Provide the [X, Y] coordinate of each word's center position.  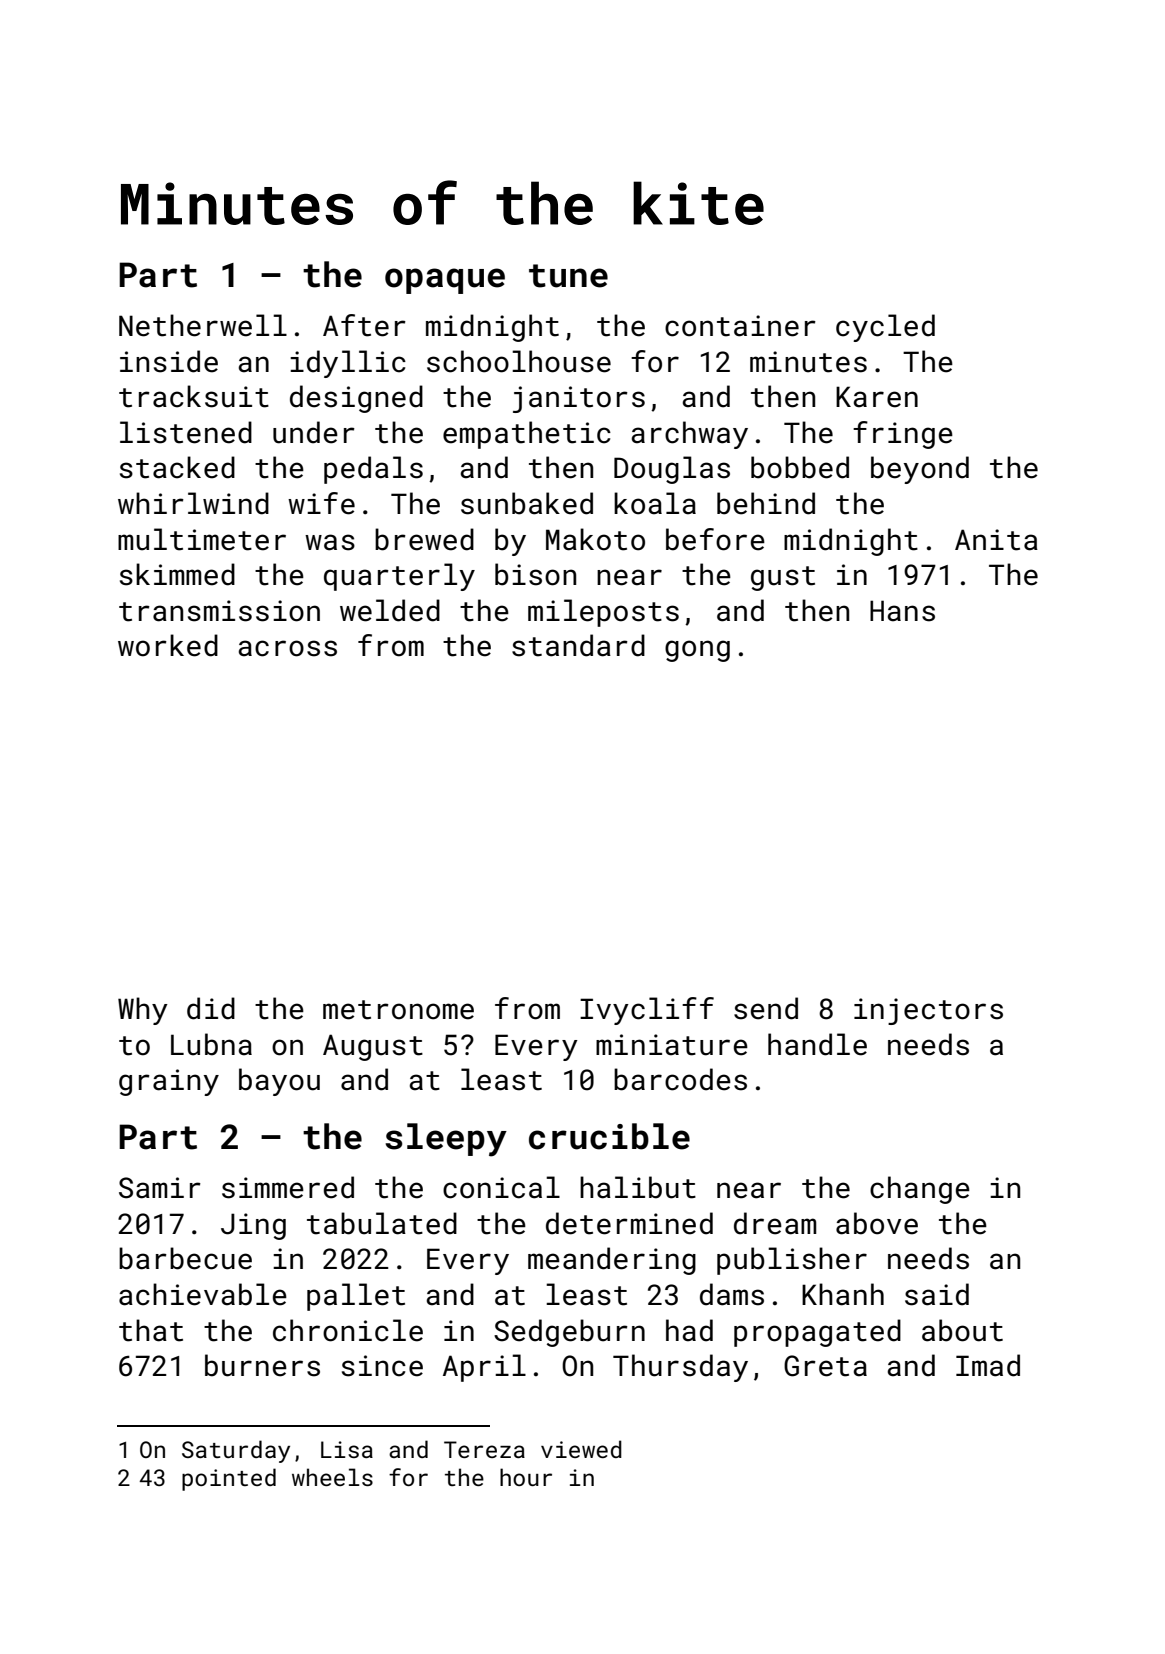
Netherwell [203, 325]
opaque [445, 281]
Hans [902, 611]
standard [578, 645]
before [715, 539]
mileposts [603, 613]
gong [697, 651]
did [211, 1008]
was [330, 542]
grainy [169, 1082]
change [920, 1190]
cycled [885, 328]
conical [501, 1187]
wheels [332, 1477]
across [288, 648]
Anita [996, 540]
